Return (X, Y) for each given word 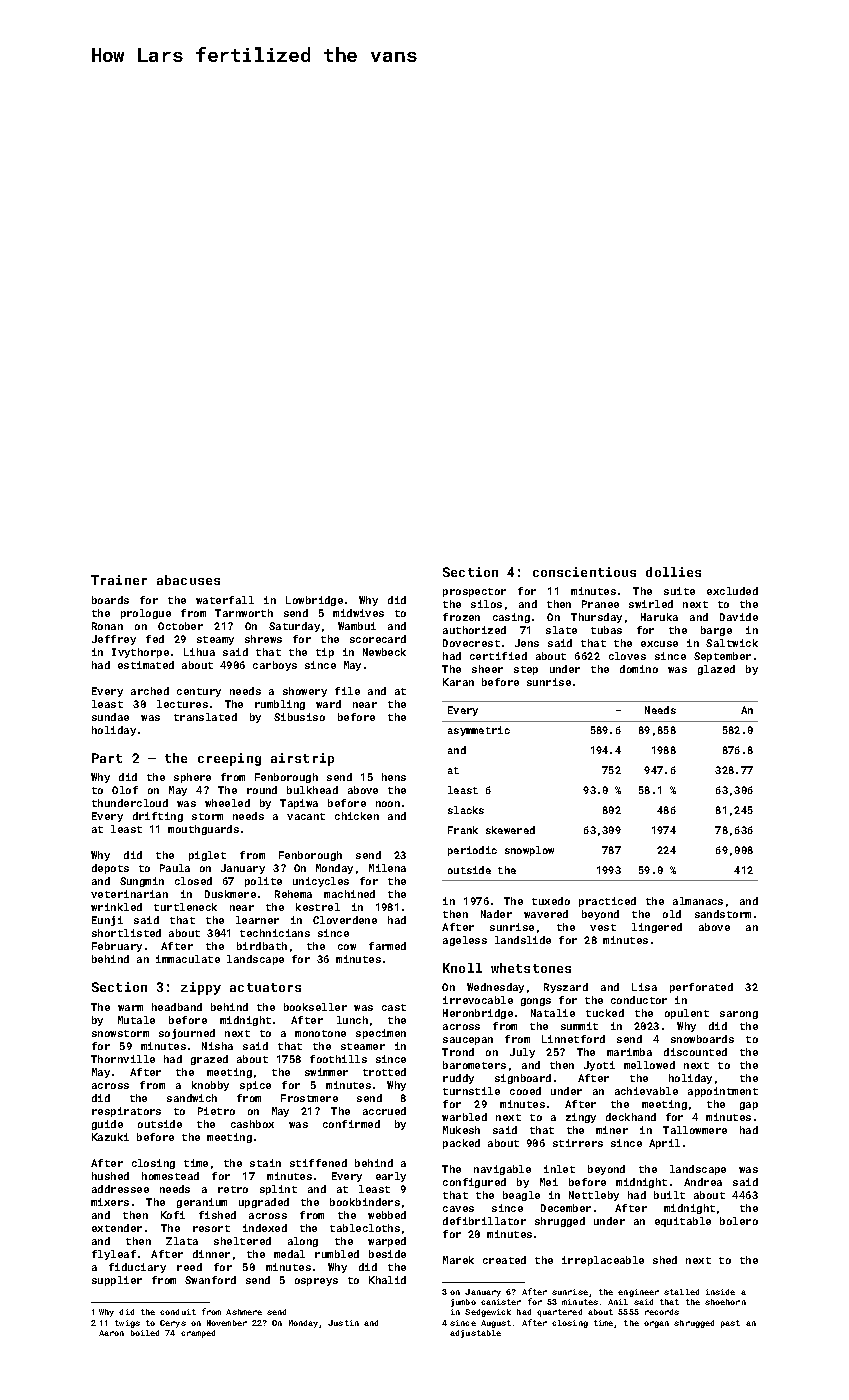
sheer (487, 669)
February (117, 947)
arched (150, 691)
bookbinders (365, 1202)
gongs (536, 1002)
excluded (732, 591)
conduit (178, 1312)
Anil (618, 1302)
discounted (695, 1052)
